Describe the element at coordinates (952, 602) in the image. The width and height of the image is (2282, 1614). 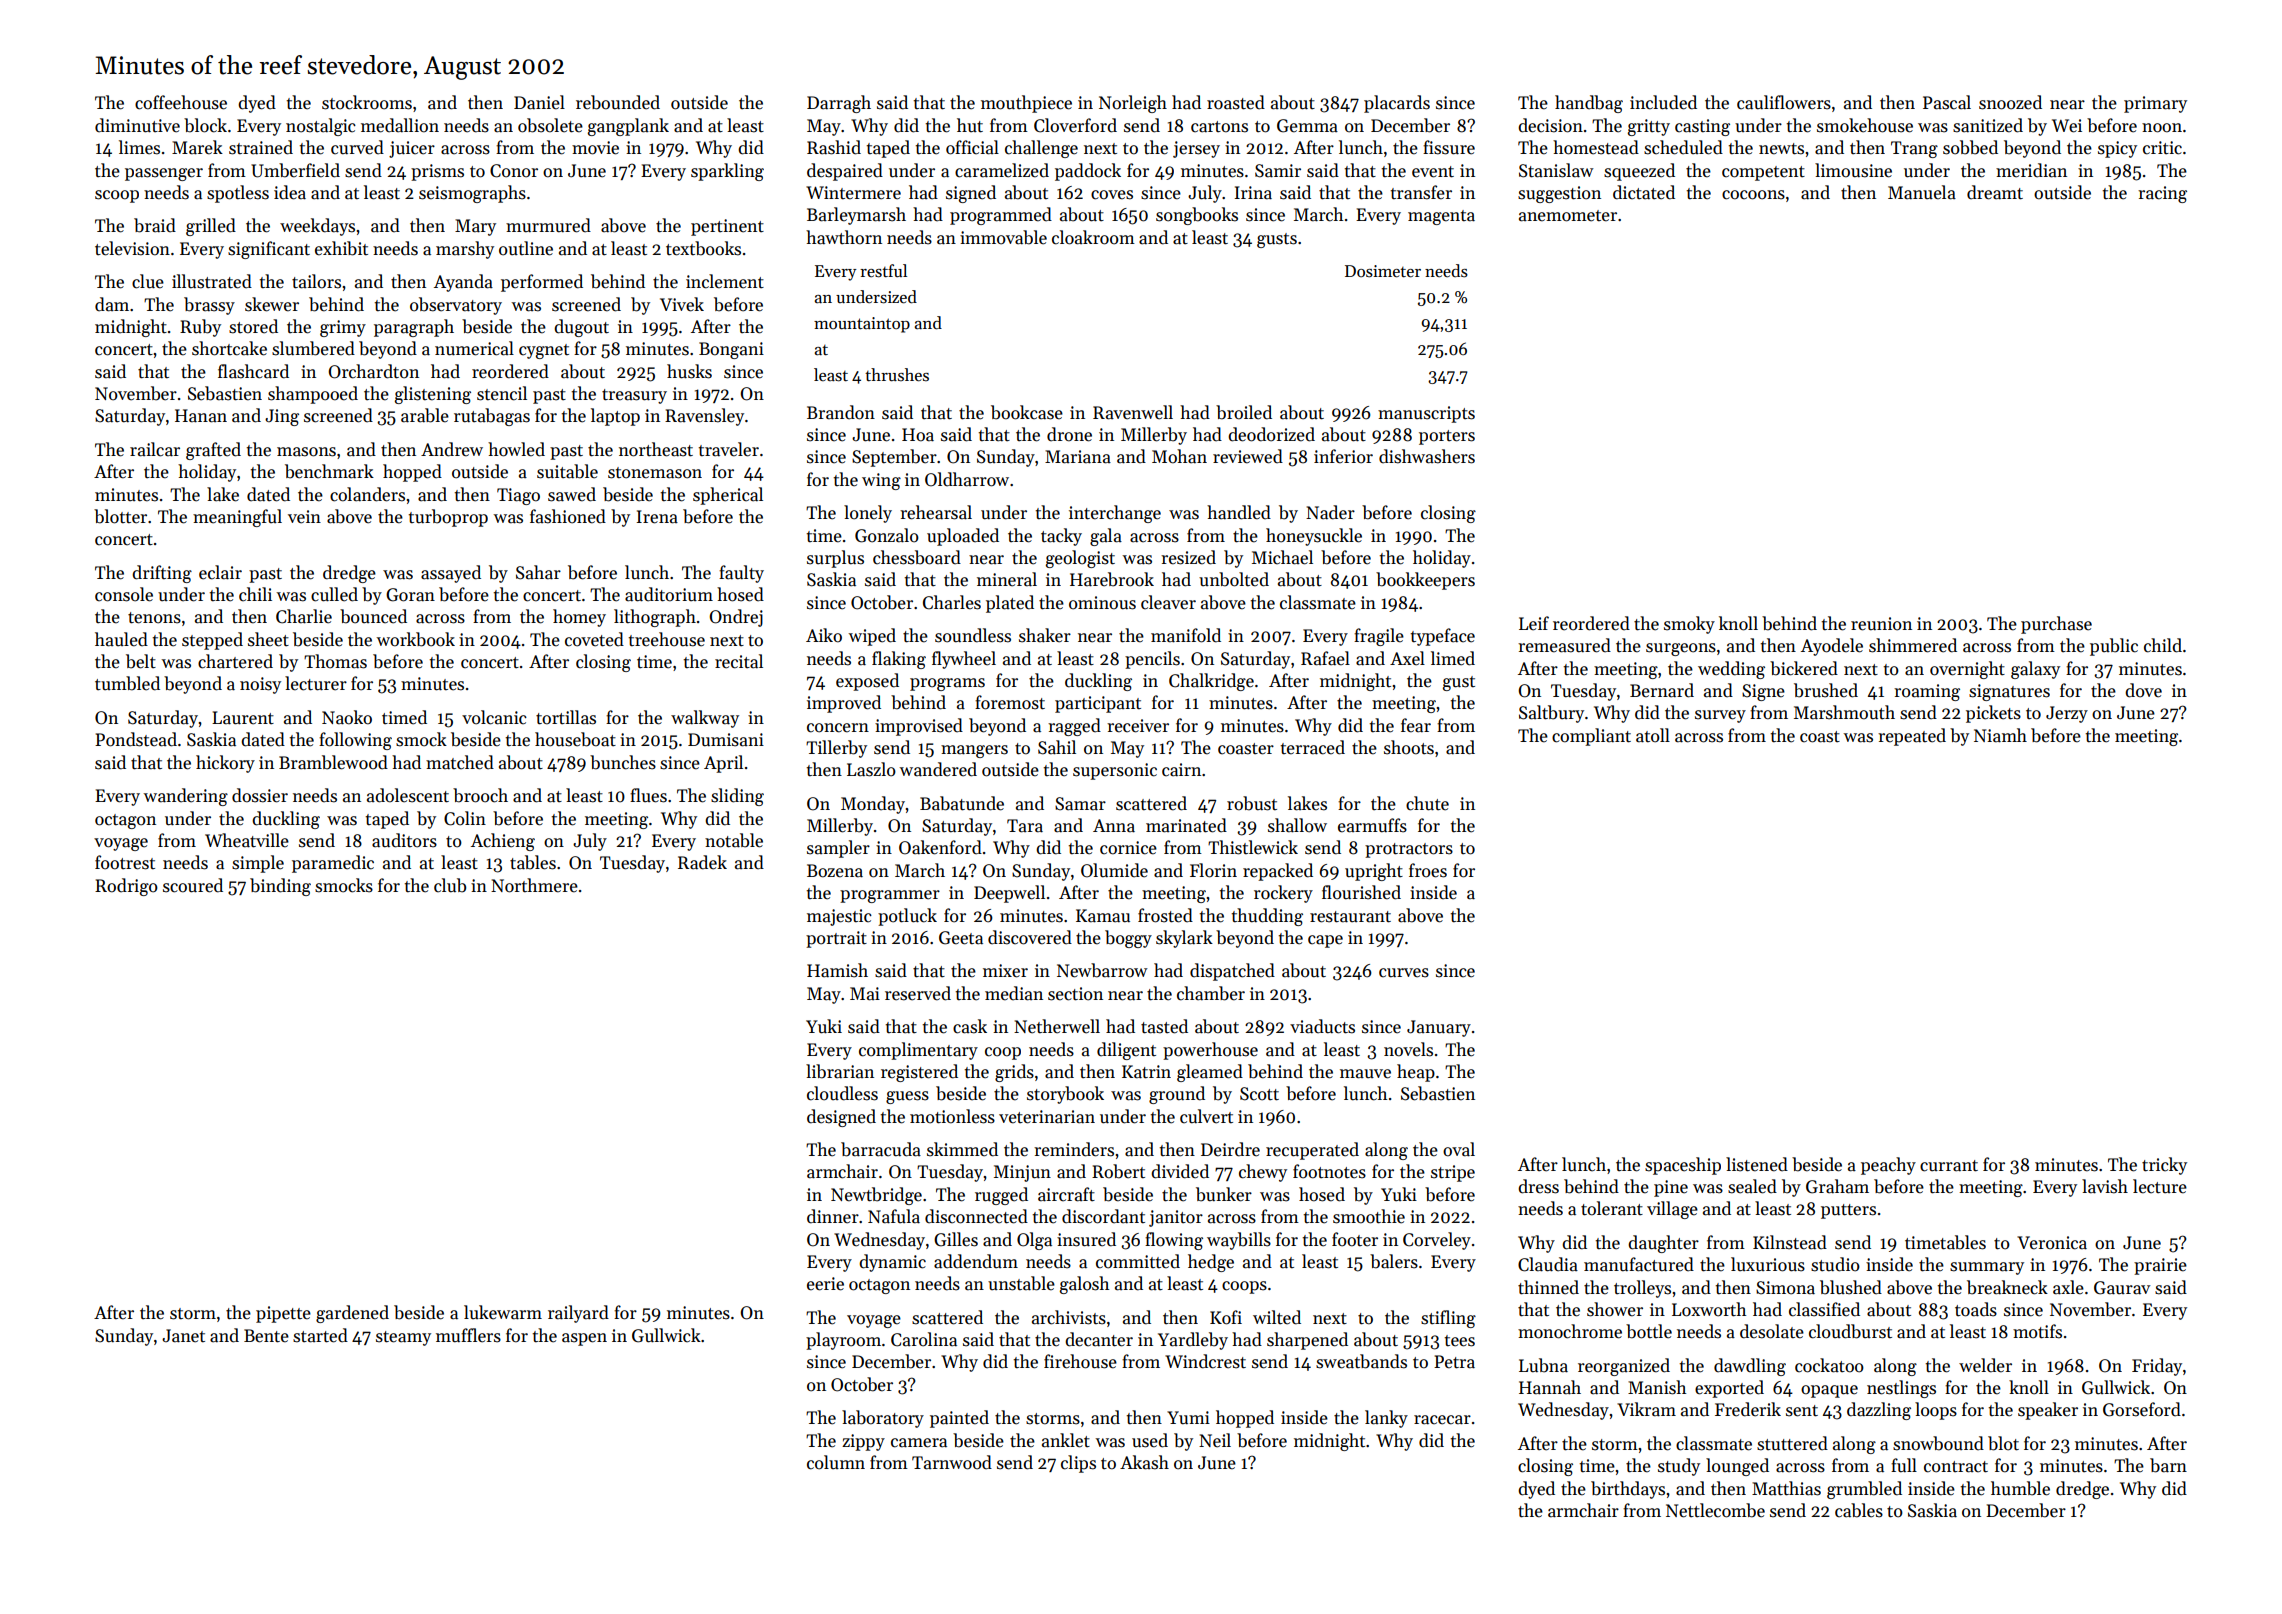
I see `Charles` at that location.
